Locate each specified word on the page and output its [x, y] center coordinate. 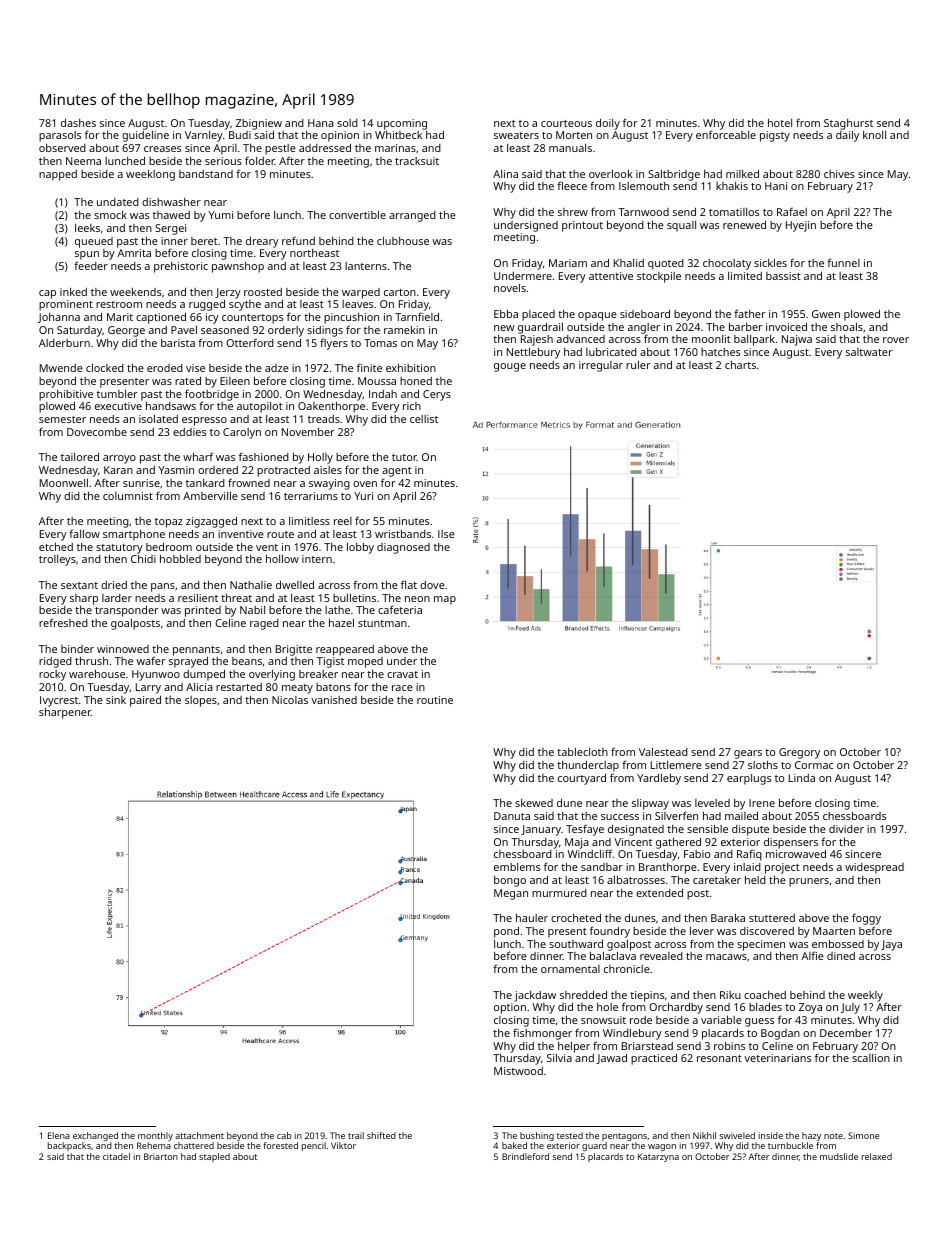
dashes [78, 122]
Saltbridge [674, 175]
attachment [199, 1135]
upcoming [402, 124]
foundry [610, 932]
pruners [809, 882]
